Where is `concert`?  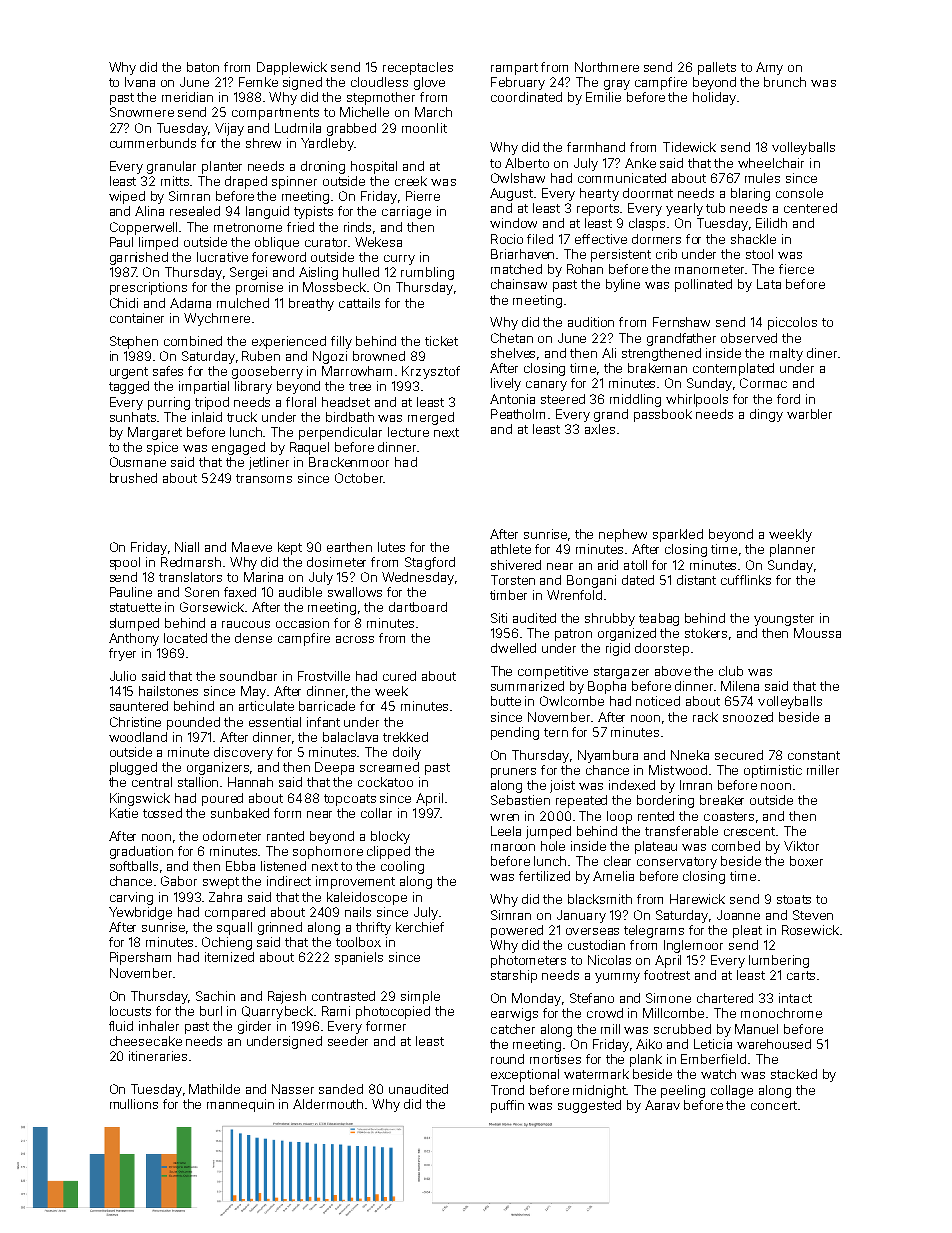
concert is located at coordinates (774, 1105).
